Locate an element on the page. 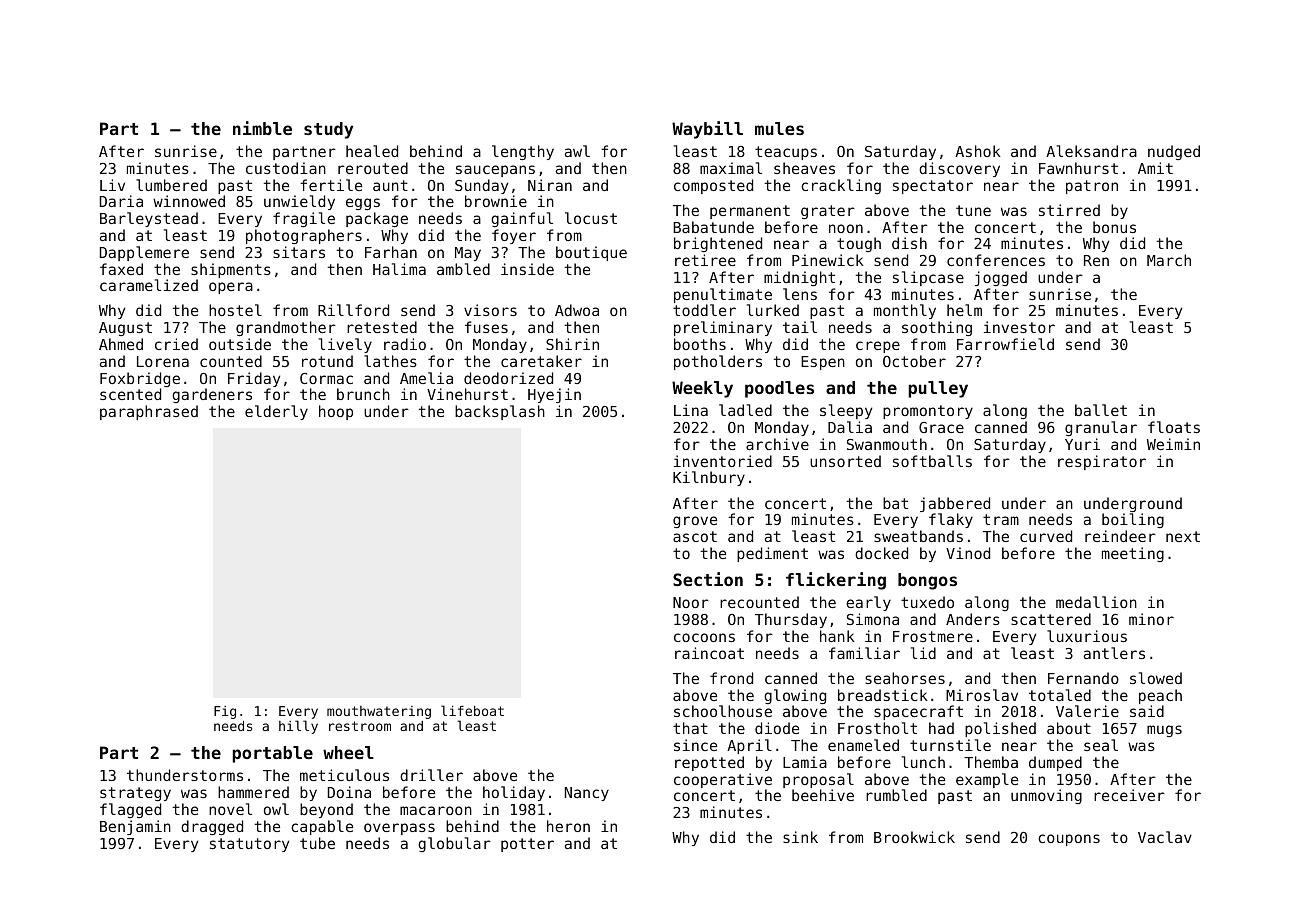 The width and height of the page is (1308, 924). Farrowfield is located at coordinates (1005, 344).
